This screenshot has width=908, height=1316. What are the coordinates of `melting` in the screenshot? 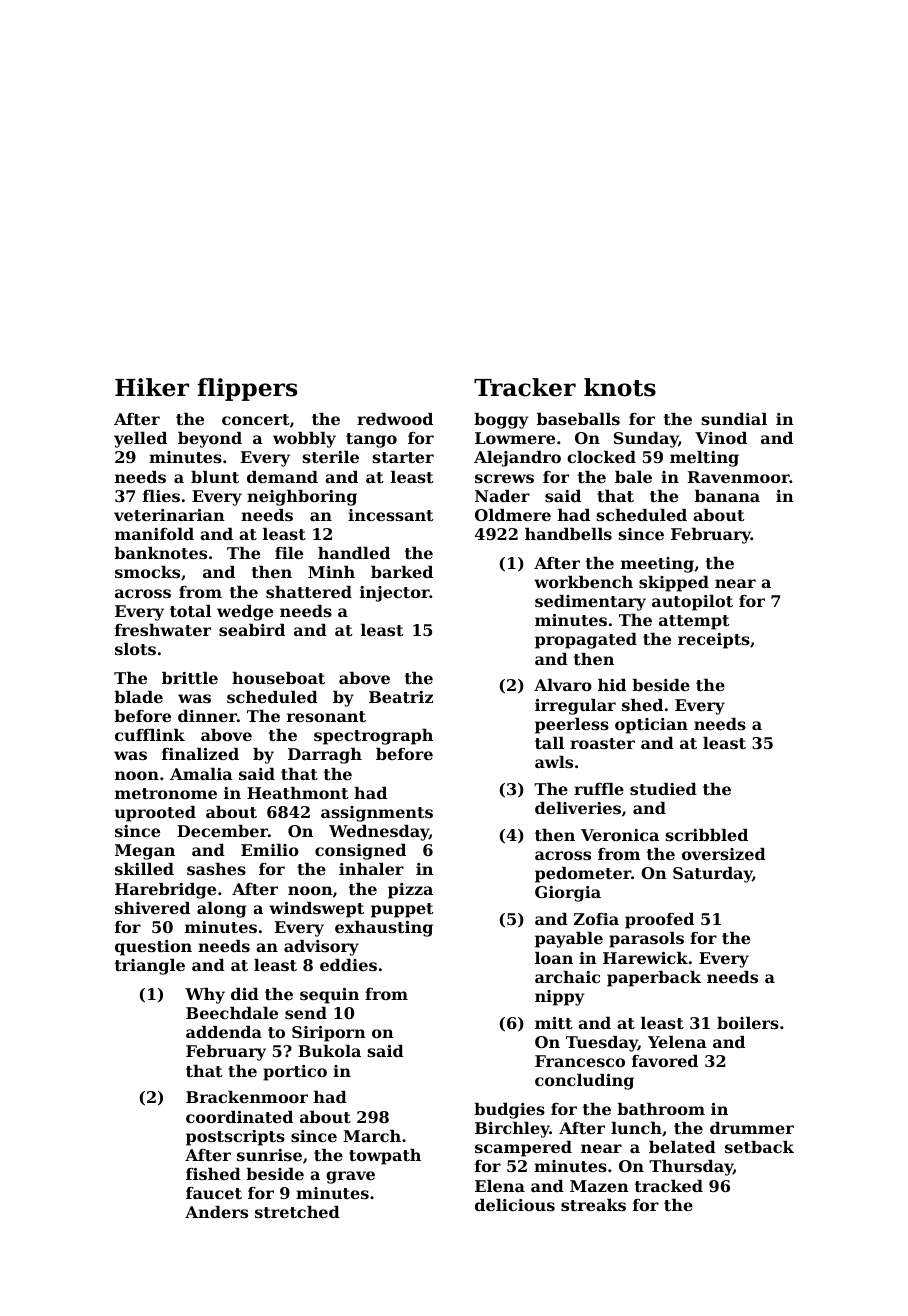 It's located at (704, 459).
